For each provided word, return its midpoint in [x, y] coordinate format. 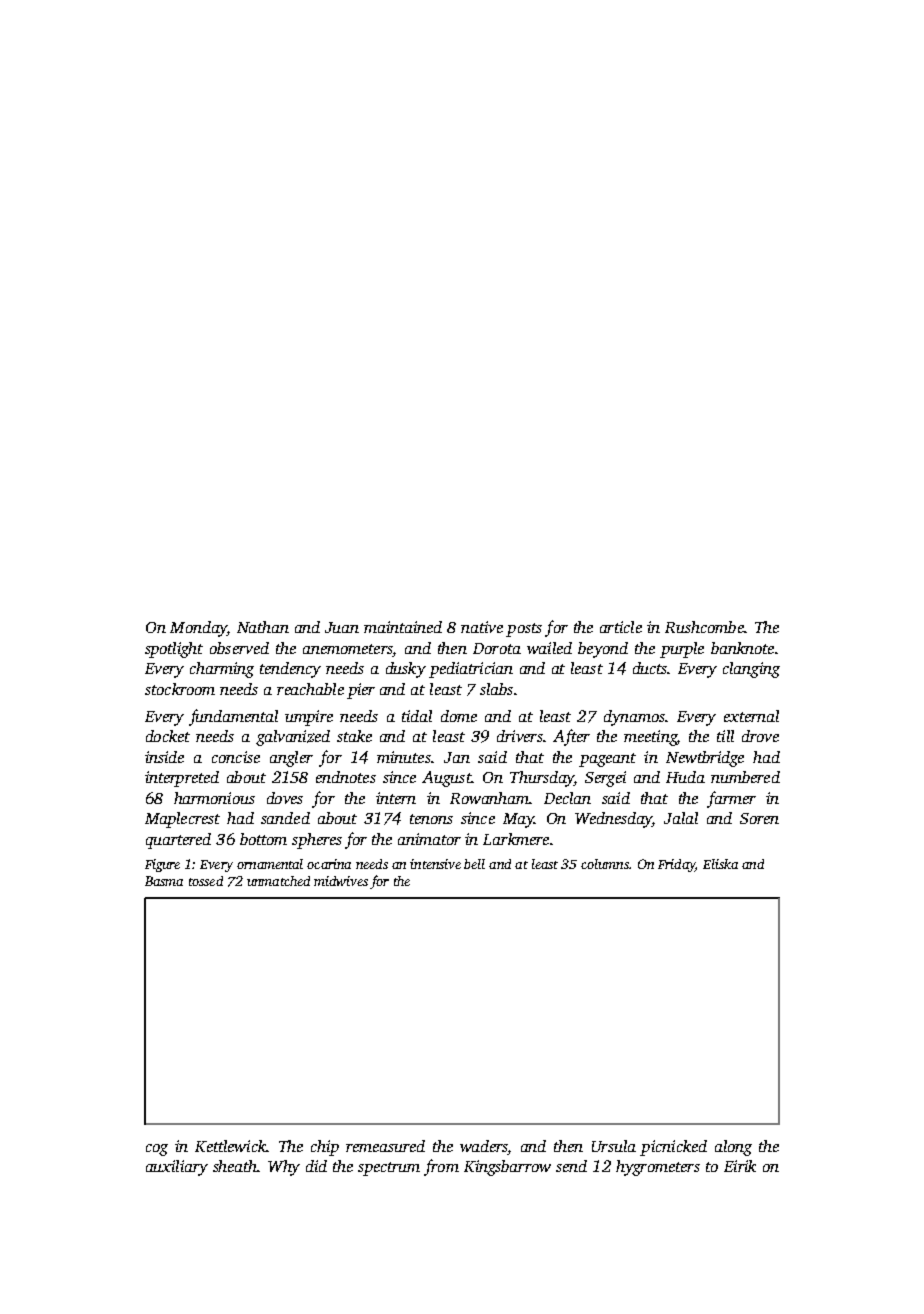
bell [474, 864]
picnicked [673, 1148]
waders [484, 1146]
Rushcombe [704, 627]
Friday [676, 865]
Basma [164, 881]
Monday [198, 629]
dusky [406, 670]
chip [325, 1148]
